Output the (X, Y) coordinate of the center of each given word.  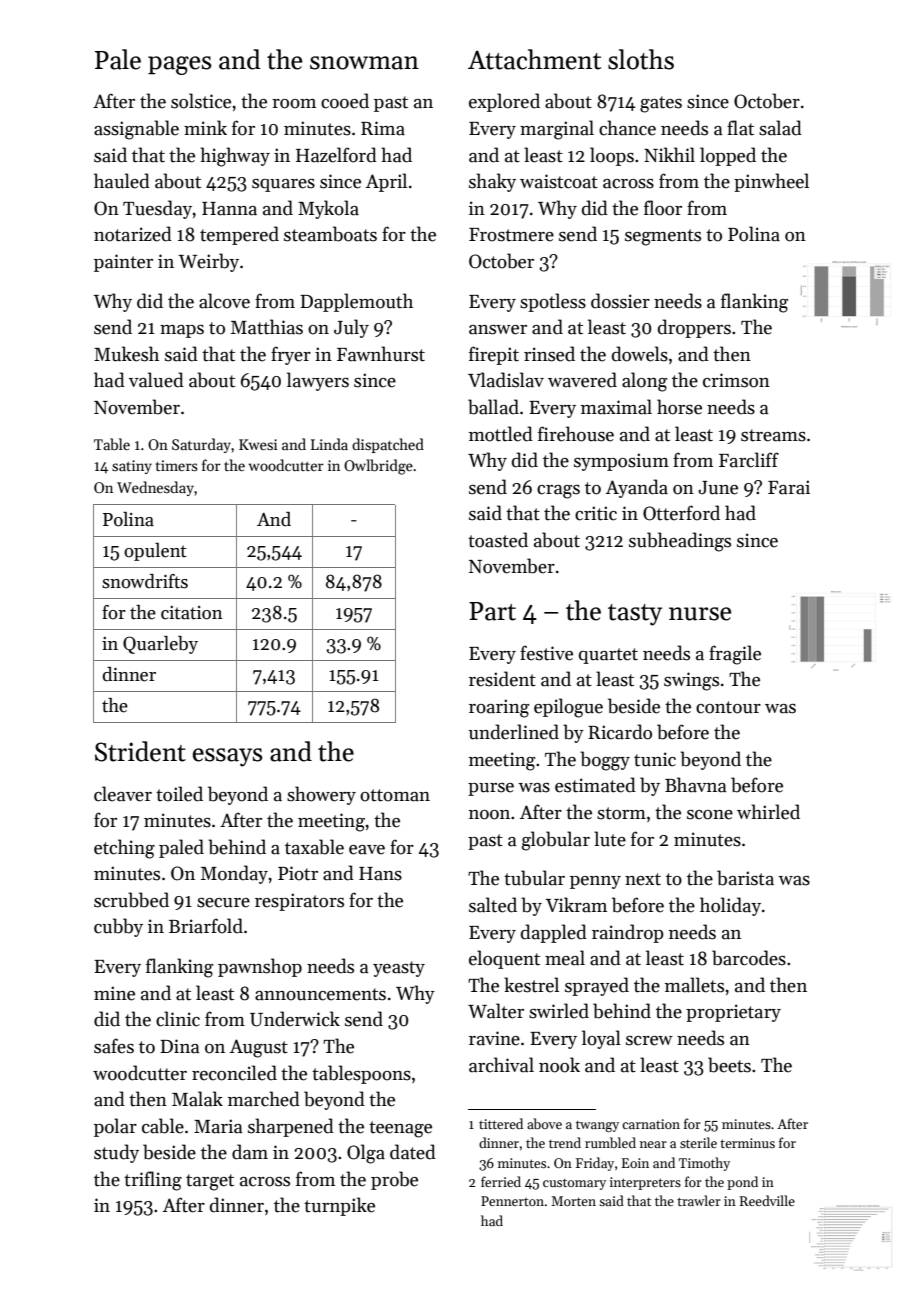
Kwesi (258, 444)
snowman (364, 63)
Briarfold (206, 926)
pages (180, 65)
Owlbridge (378, 467)
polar (115, 1127)
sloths (641, 59)
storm (621, 813)
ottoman (395, 795)
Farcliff (749, 460)
